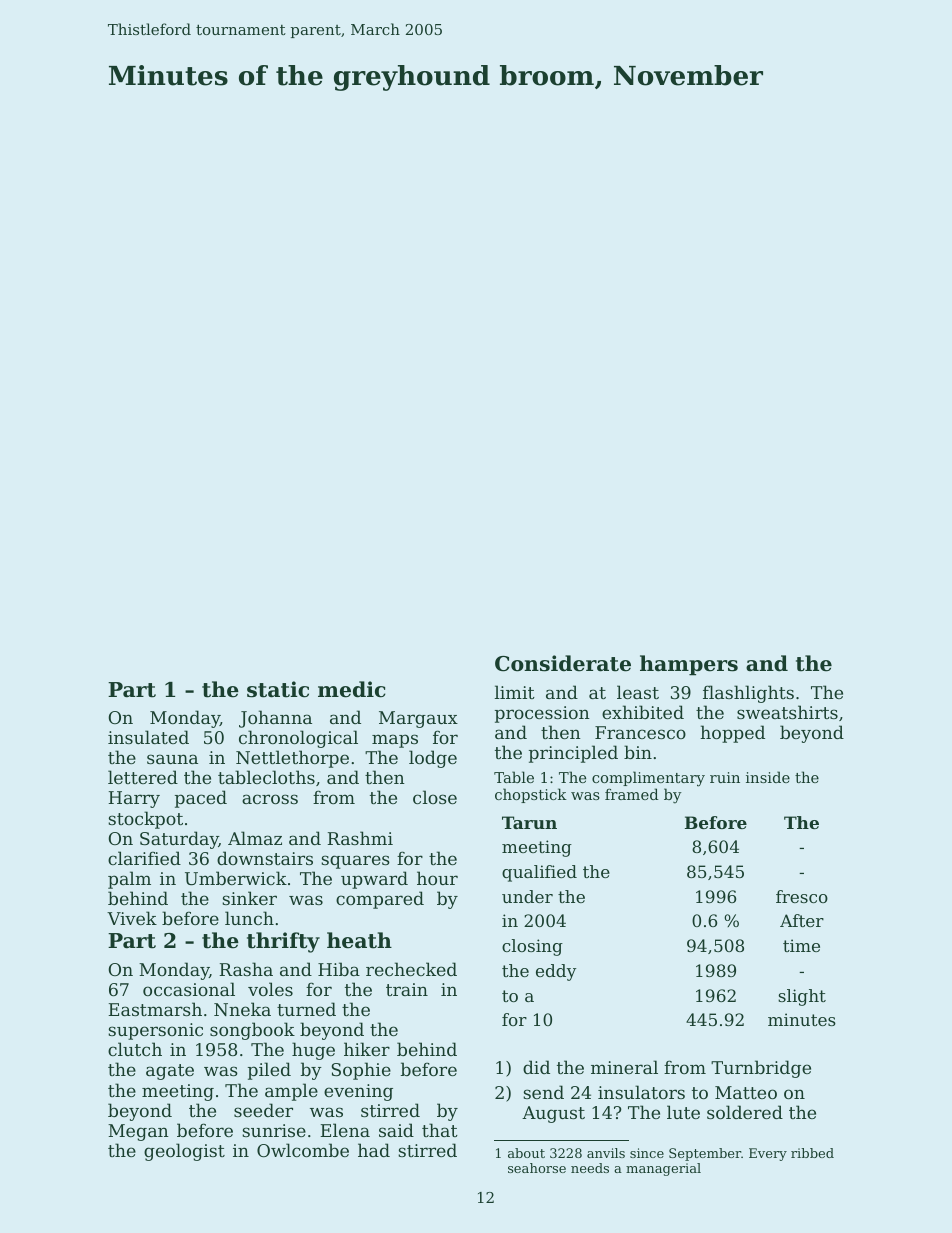 The height and width of the document is (1233, 952). What do you see at coordinates (135, 1049) in the document?
I see `clutch` at bounding box center [135, 1049].
